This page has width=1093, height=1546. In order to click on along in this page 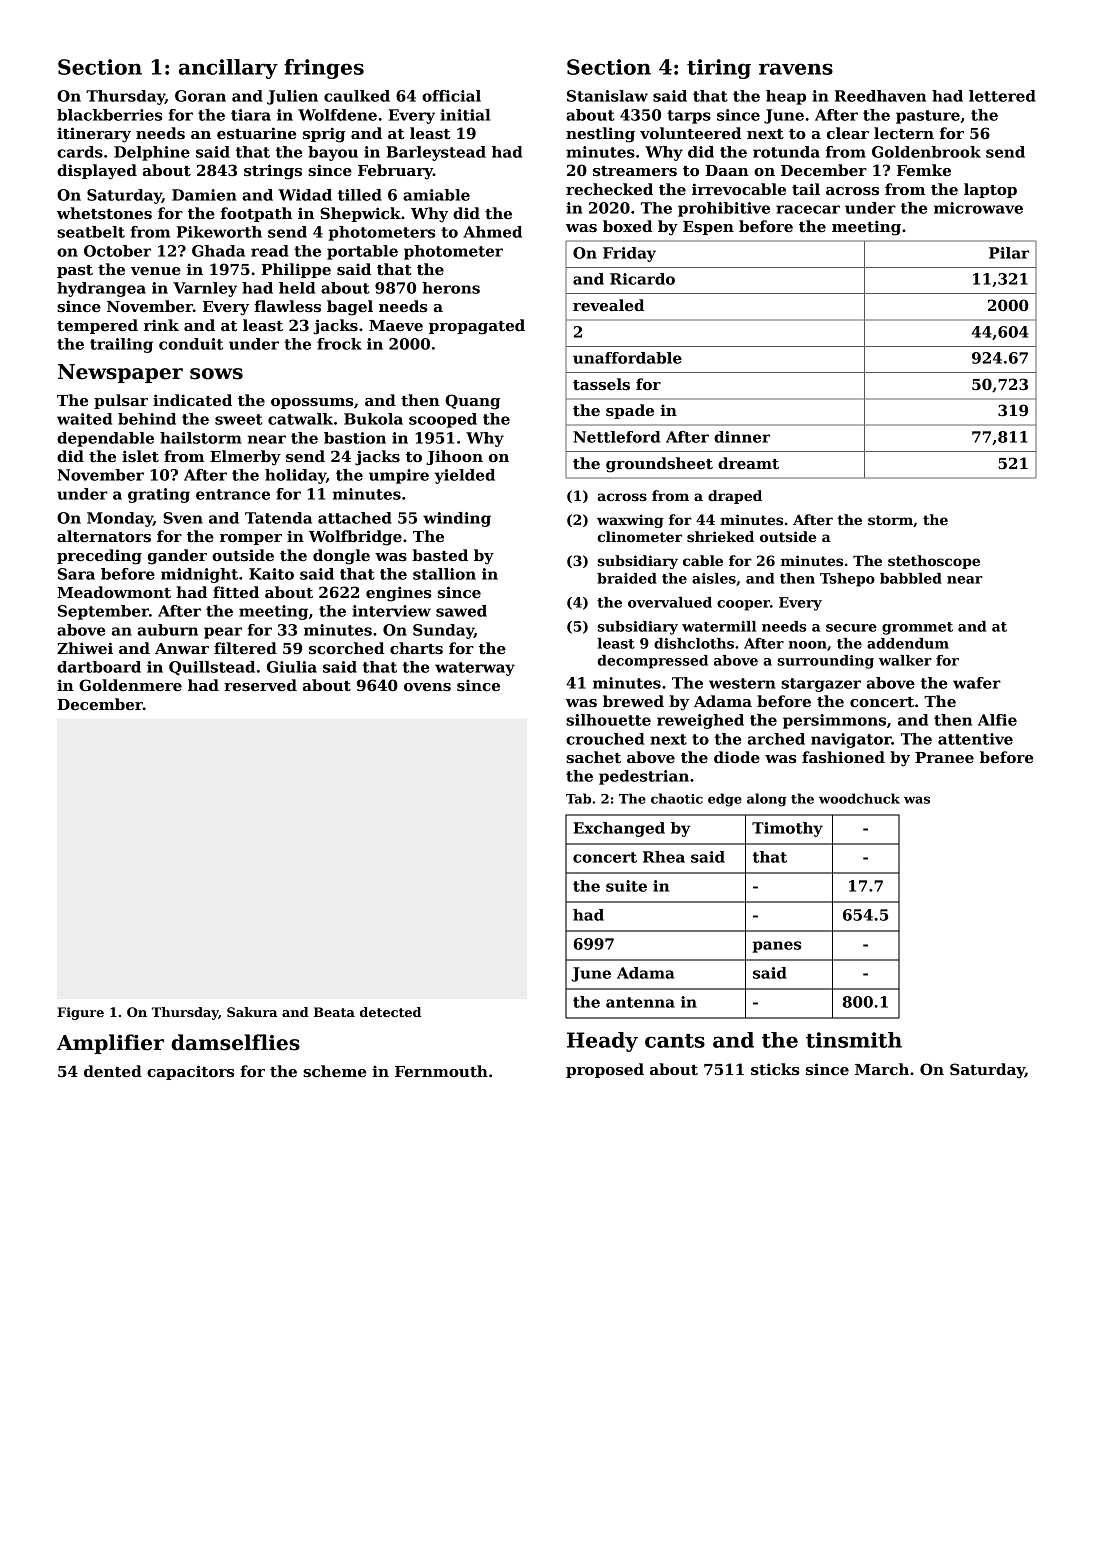, I will do `click(767, 800)`.
